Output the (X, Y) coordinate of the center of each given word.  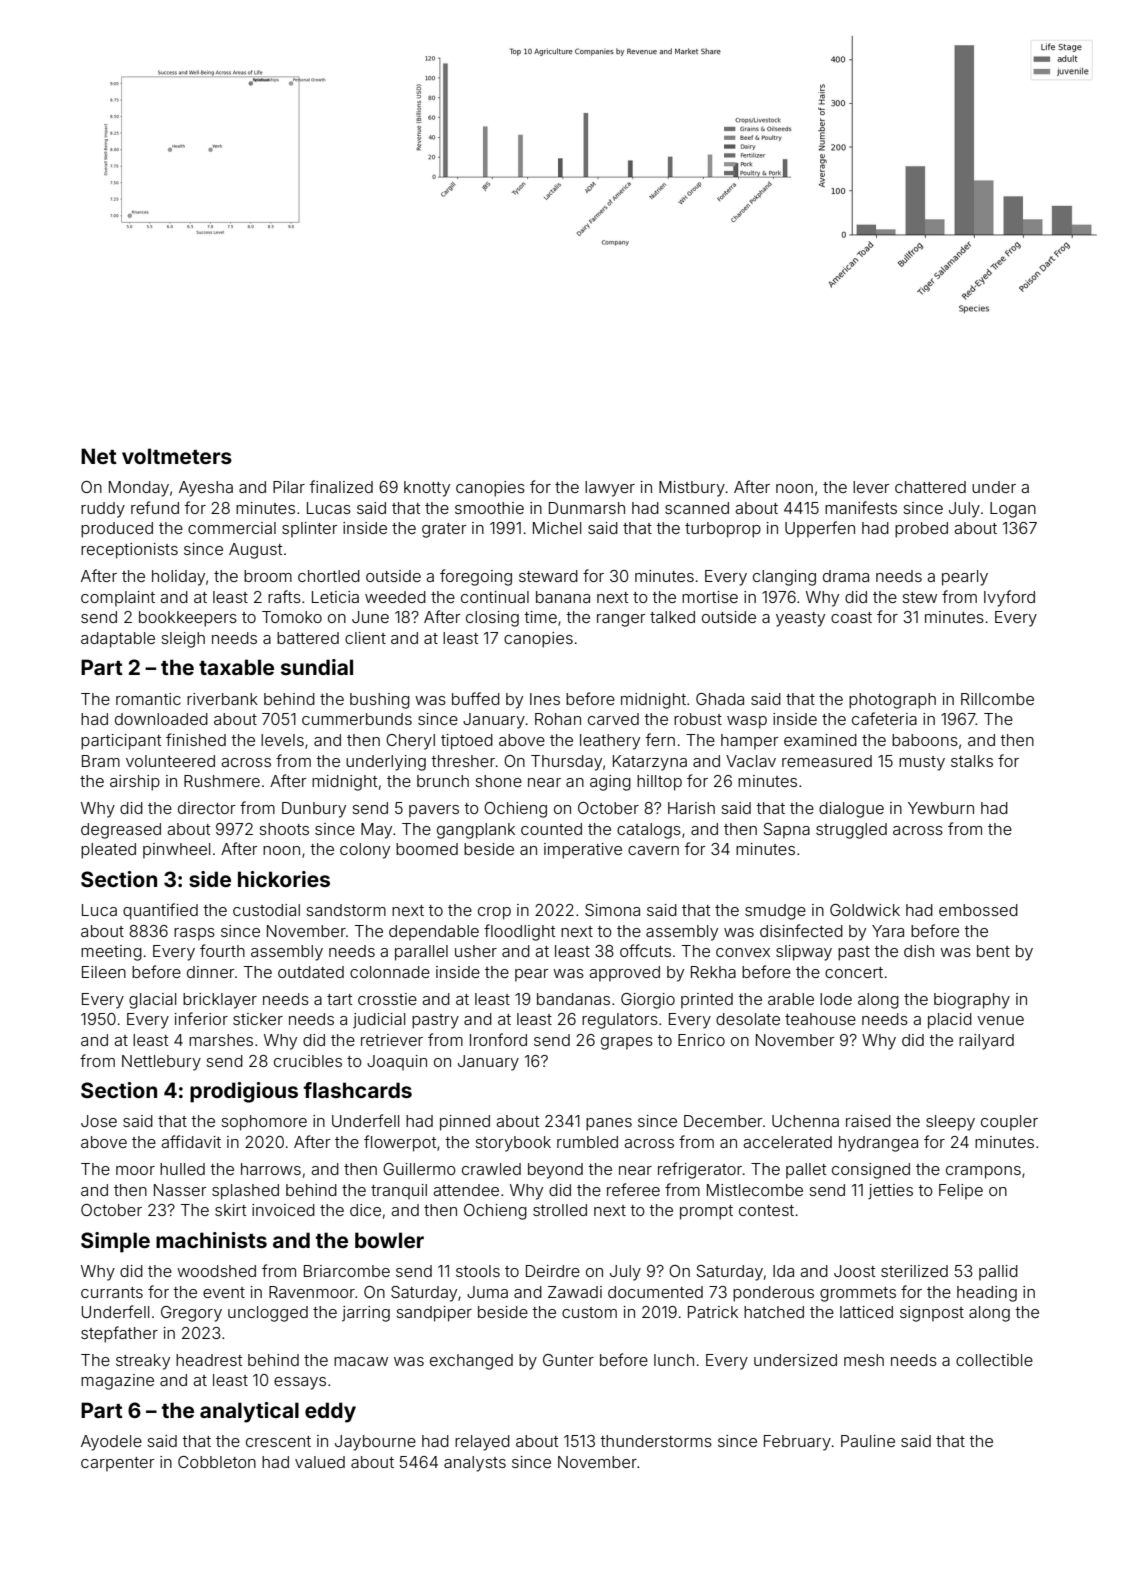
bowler (389, 1240)
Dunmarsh (587, 508)
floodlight (519, 932)
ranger (621, 620)
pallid (998, 1273)
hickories (284, 879)
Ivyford (1009, 598)
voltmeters (177, 456)
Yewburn (941, 808)
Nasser (180, 1190)
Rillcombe (997, 699)
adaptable (118, 640)
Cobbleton (217, 1462)
